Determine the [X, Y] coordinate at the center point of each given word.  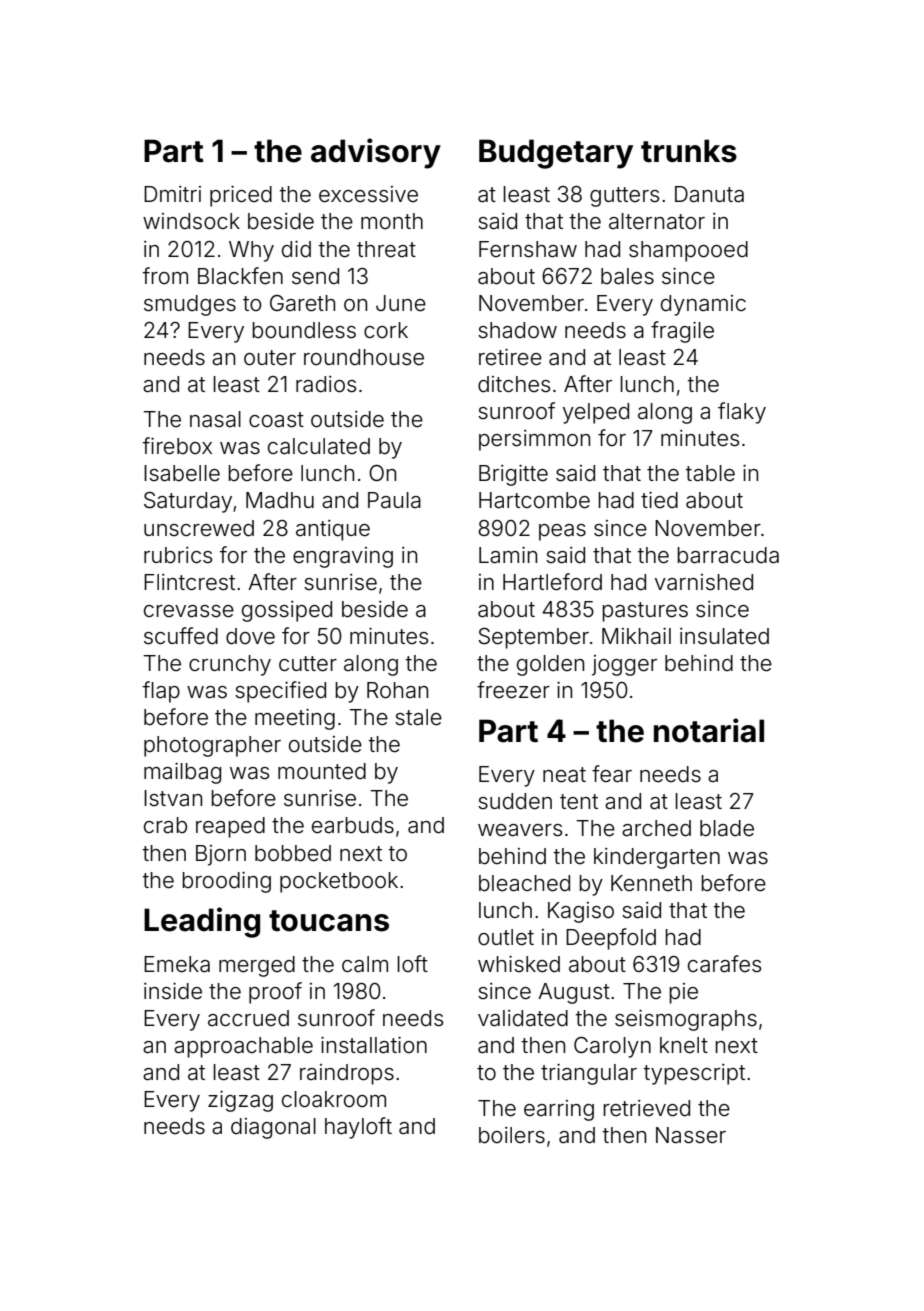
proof [275, 993]
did [296, 249]
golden [550, 665]
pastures [645, 612]
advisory [376, 153]
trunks [689, 151]
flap [161, 692]
